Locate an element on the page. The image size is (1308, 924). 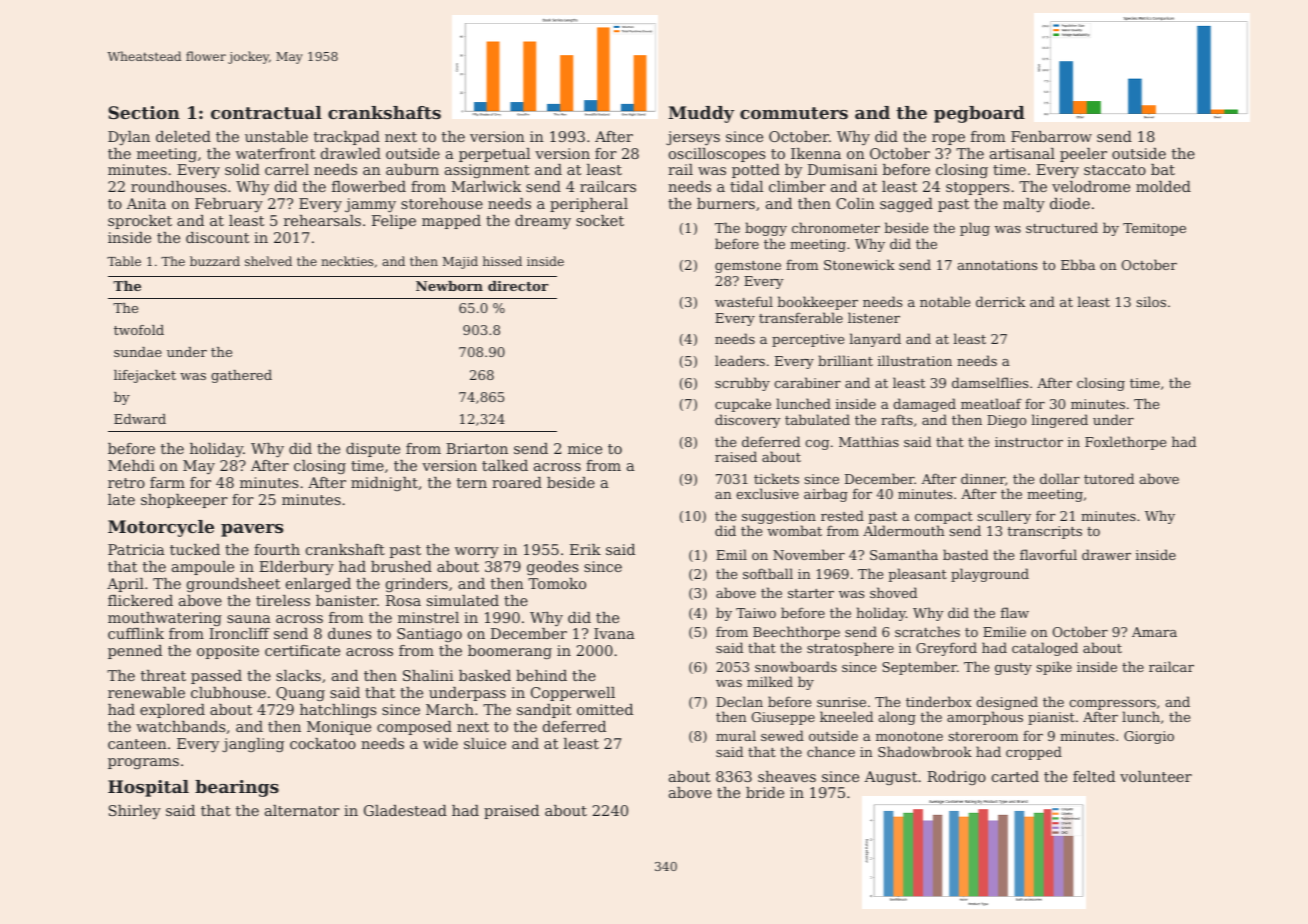
Gladestead is located at coordinates (405, 810).
